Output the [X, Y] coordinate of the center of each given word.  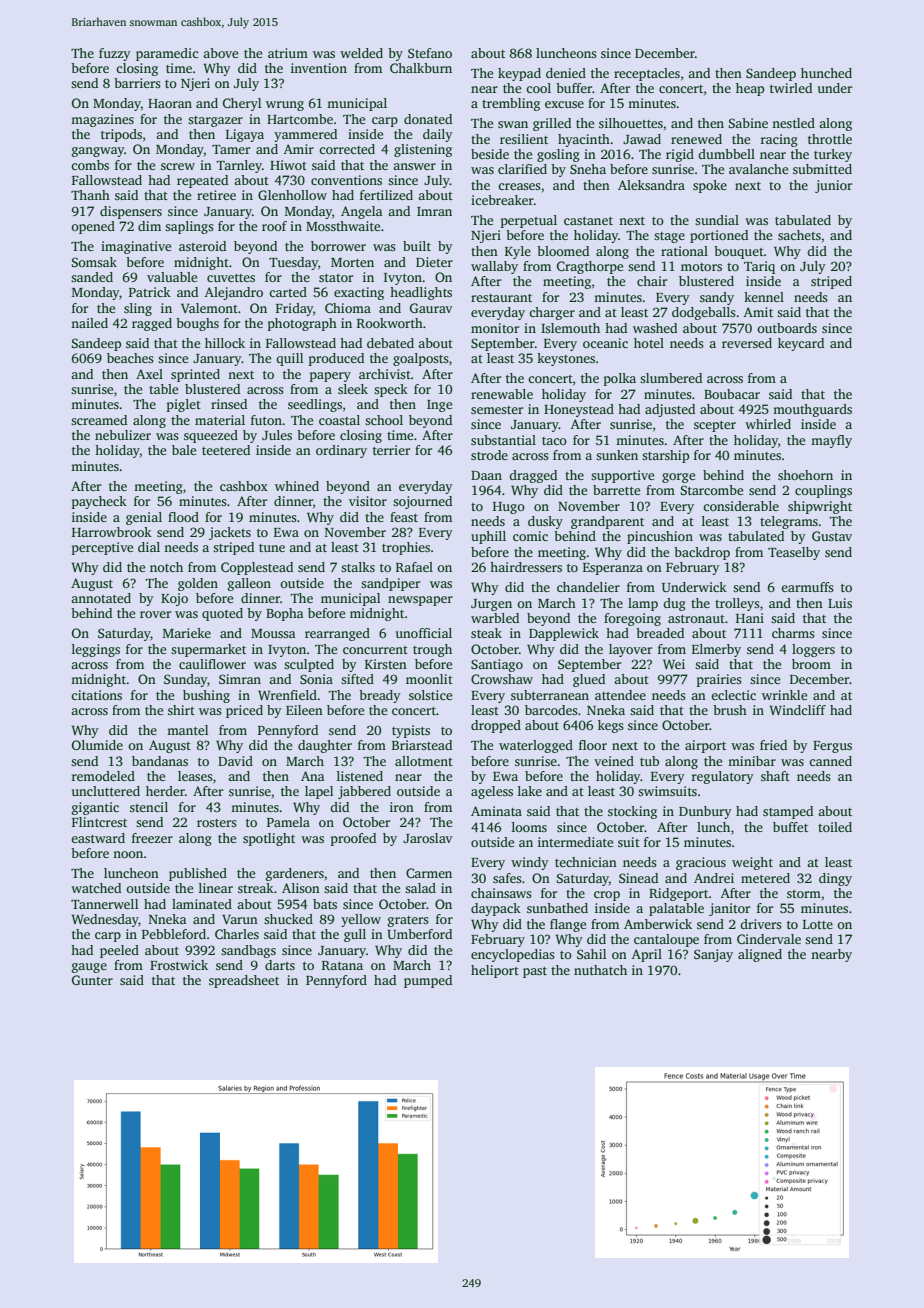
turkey [833, 155]
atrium [288, 53]
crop [607, 896]
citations [96, 695]
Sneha [588, 169]
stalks [358, 567]
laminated [202, 904]
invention [319, 68]
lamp [643, 604]
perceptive [102, 548]
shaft [775, 776]
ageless [492, 792]
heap [750, 89]
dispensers [131, 212]
